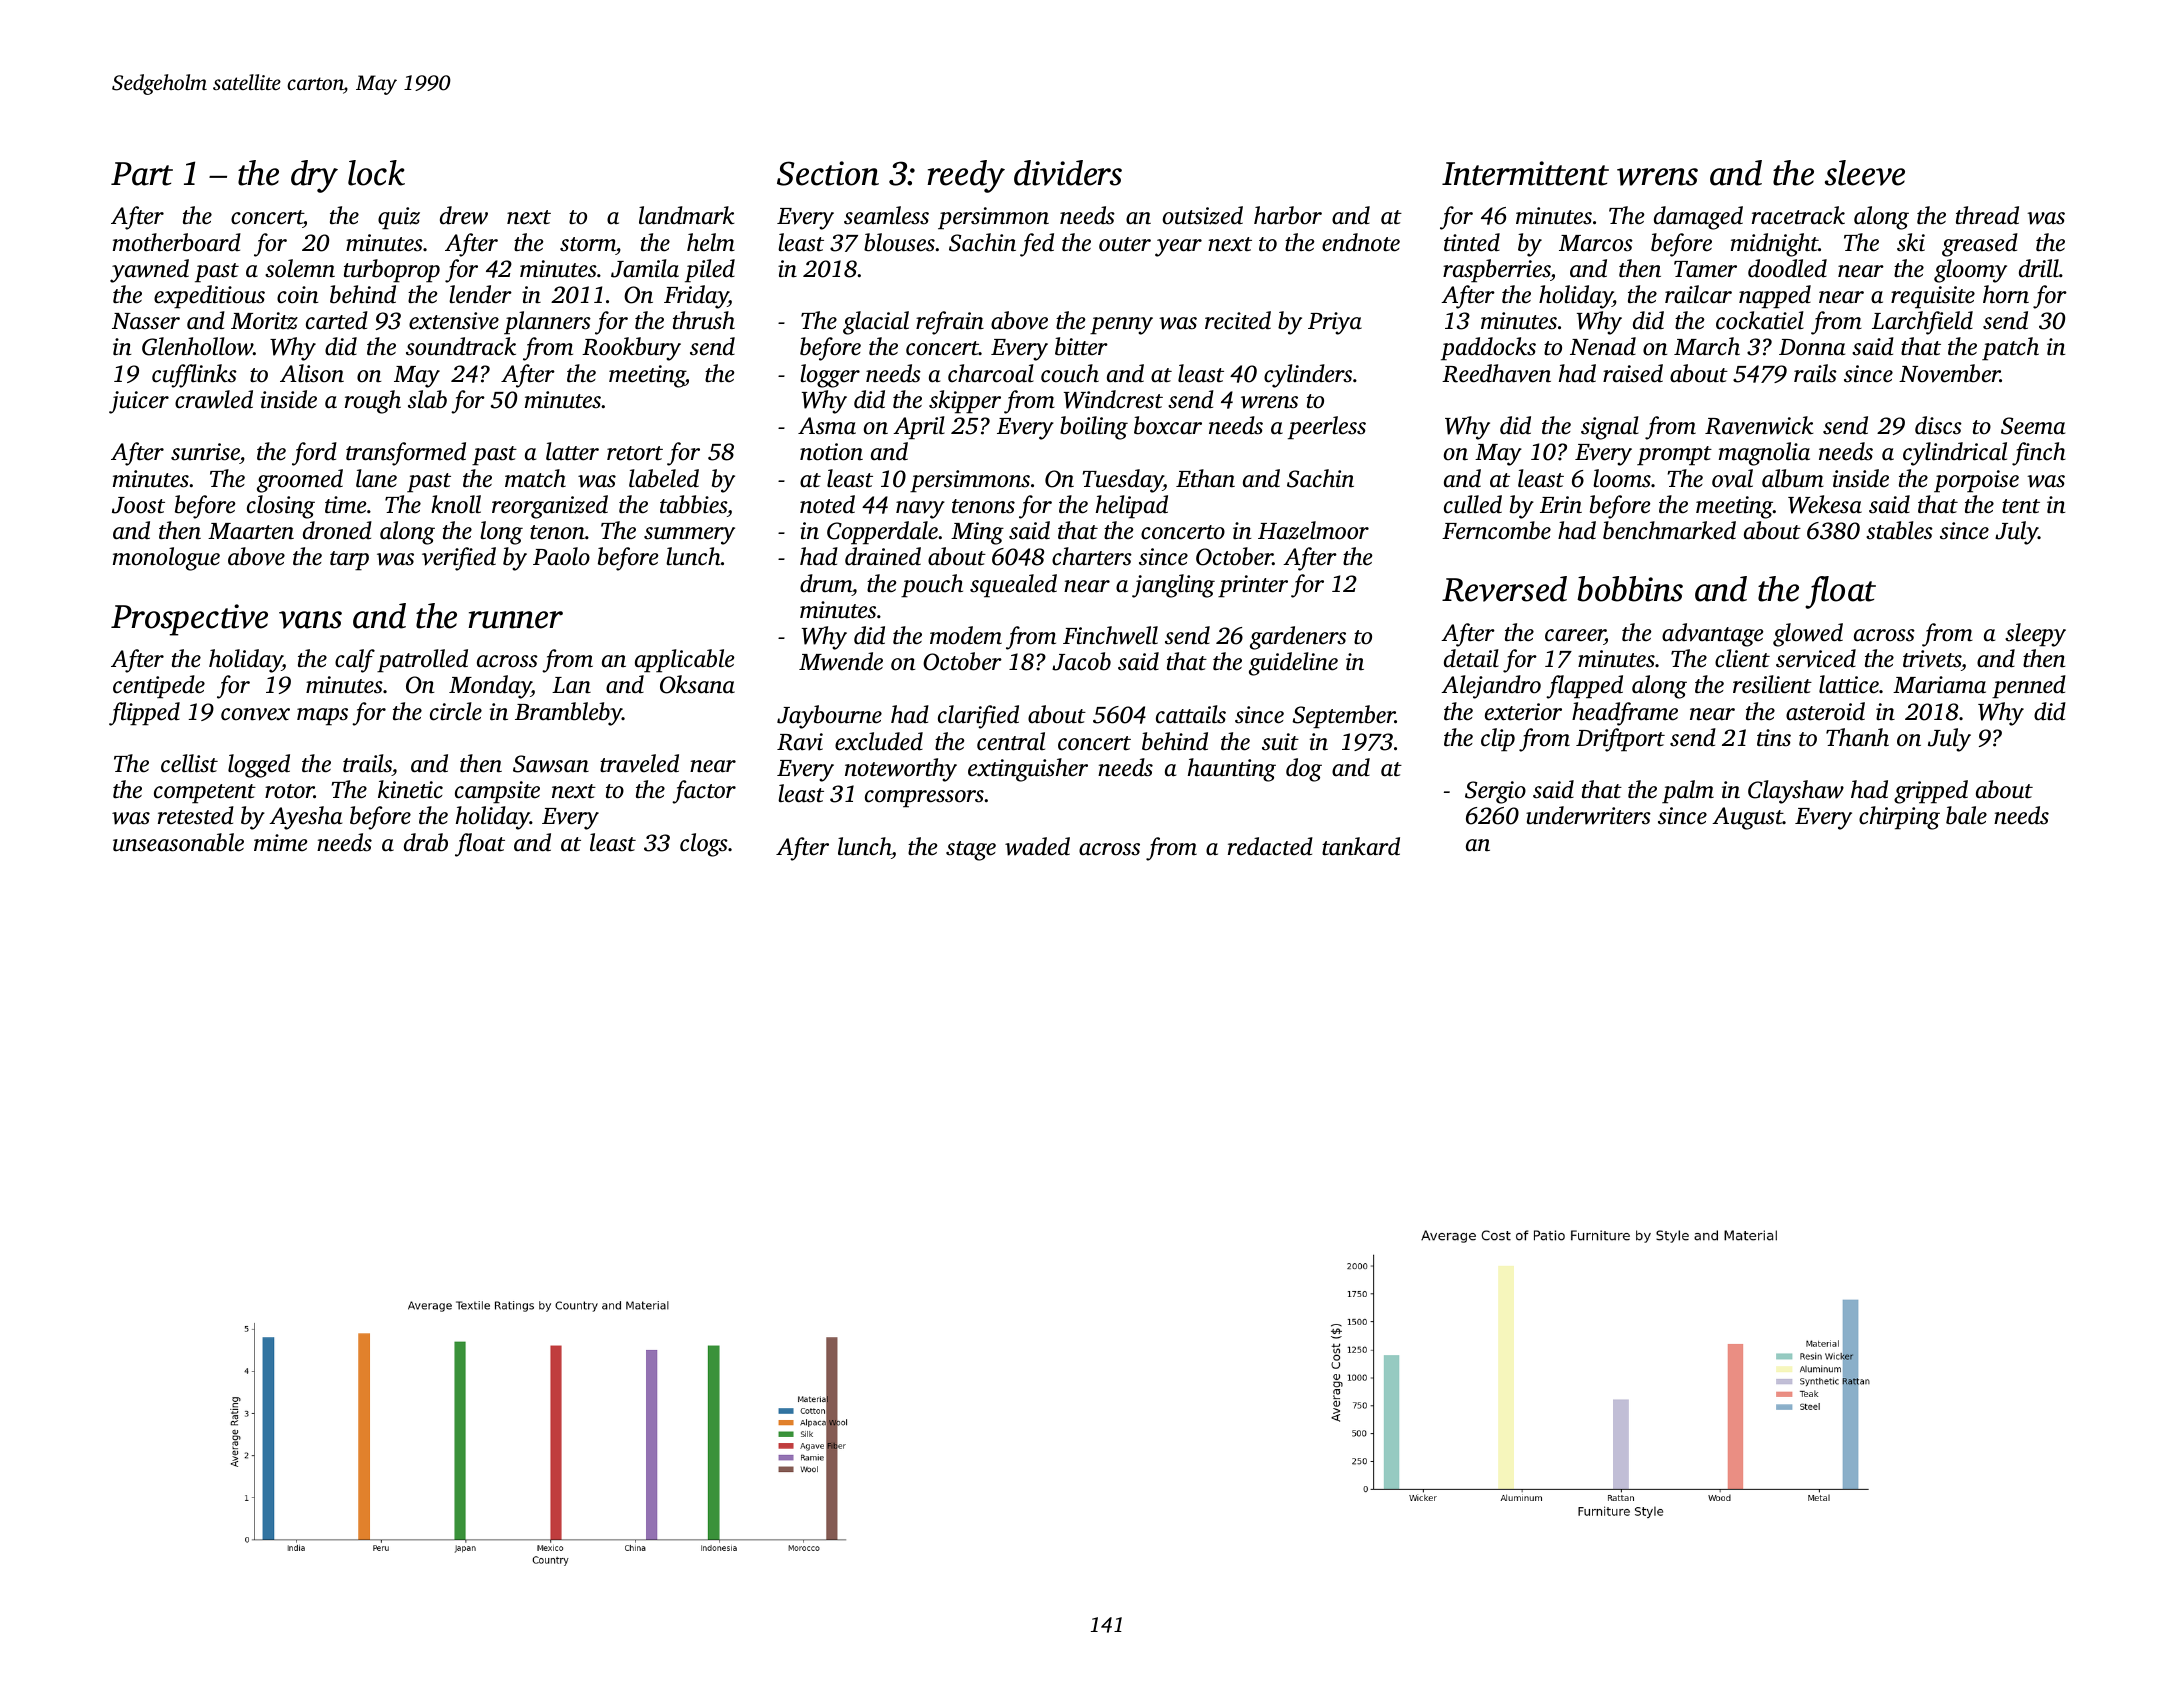  I want to click on slab, so click(427, 399).
